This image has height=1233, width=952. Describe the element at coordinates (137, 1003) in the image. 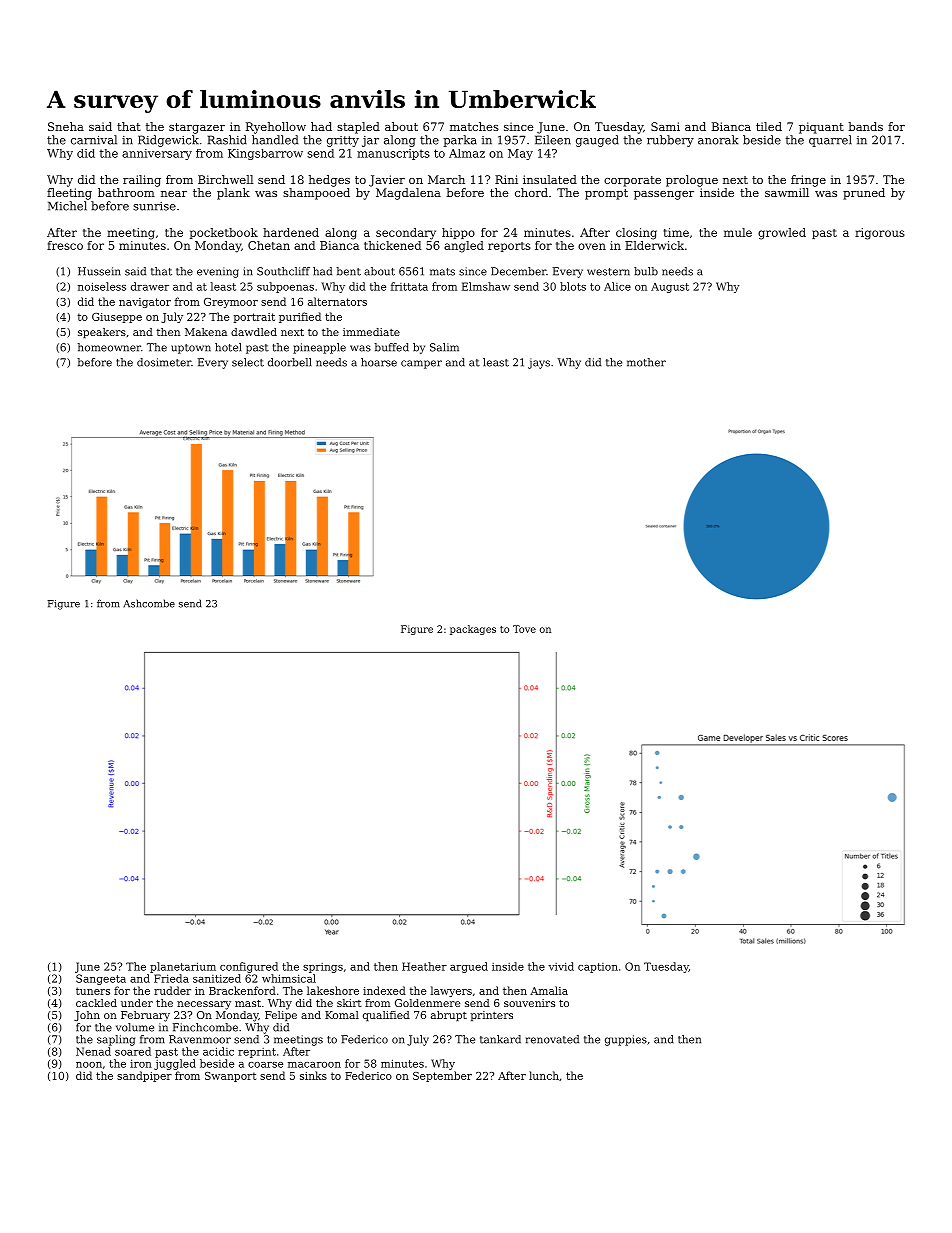

I see `under` at that location.
